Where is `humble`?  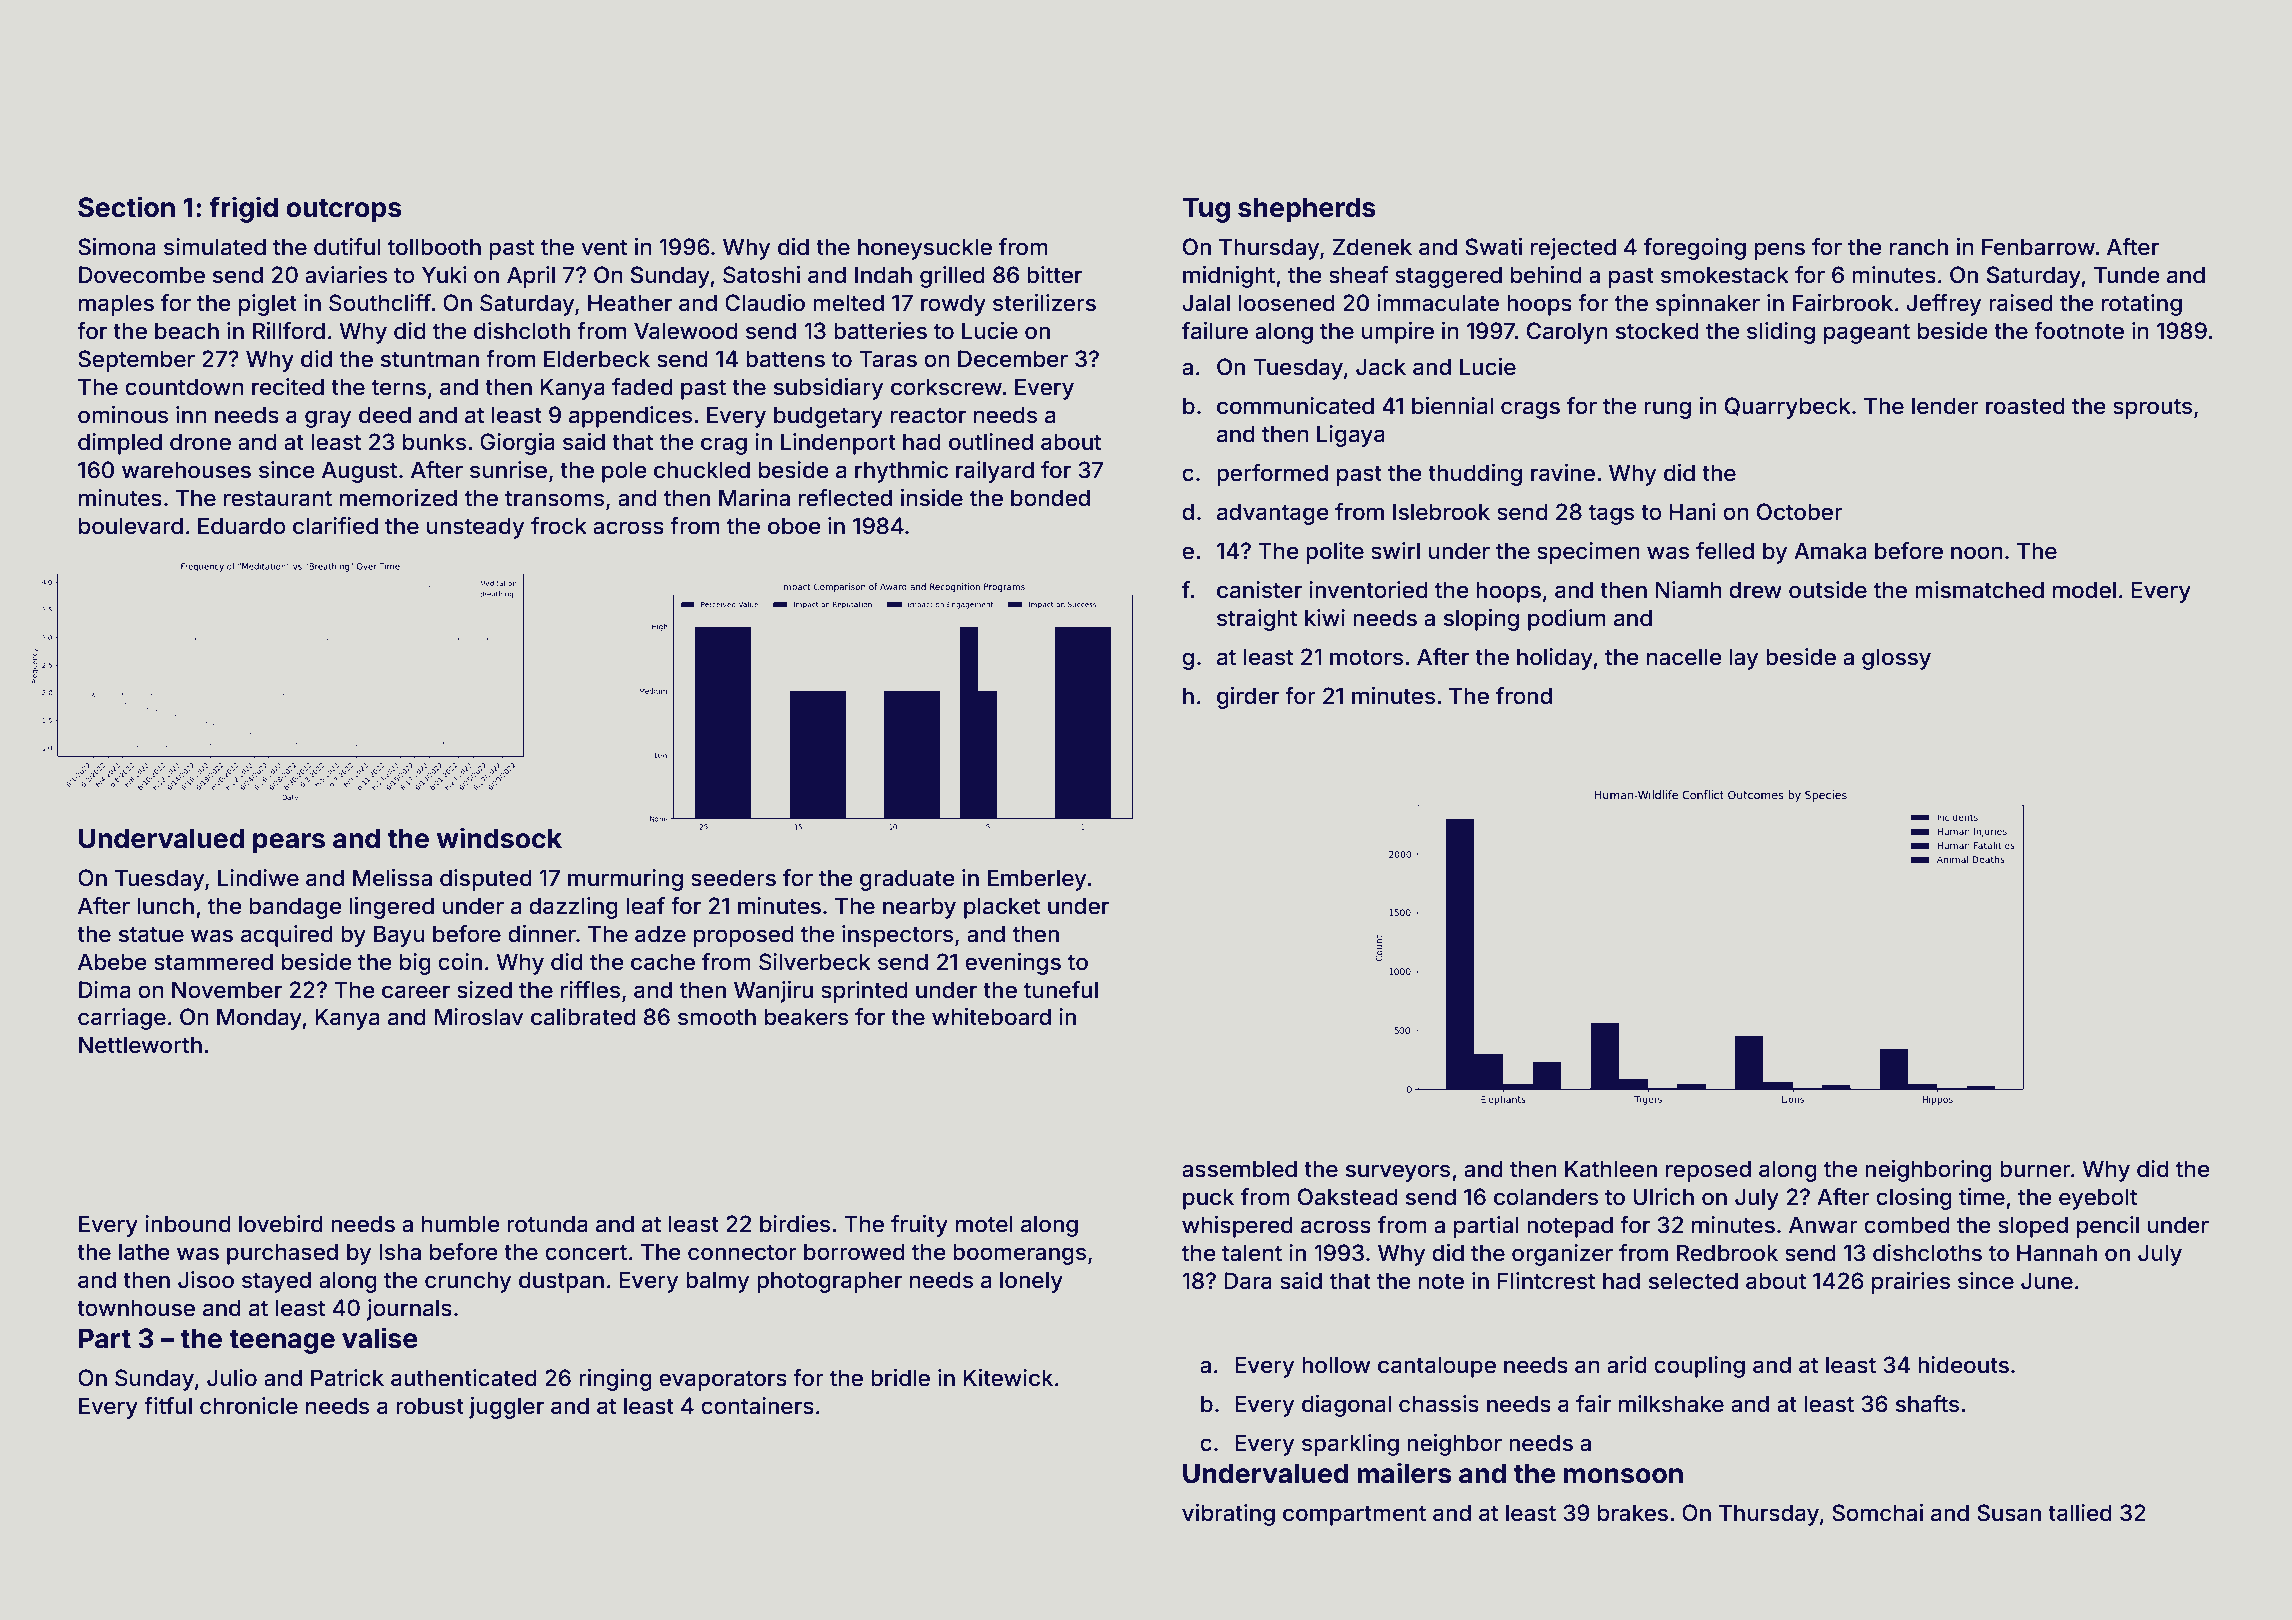 humble is located at coordinates (461, 1224).
